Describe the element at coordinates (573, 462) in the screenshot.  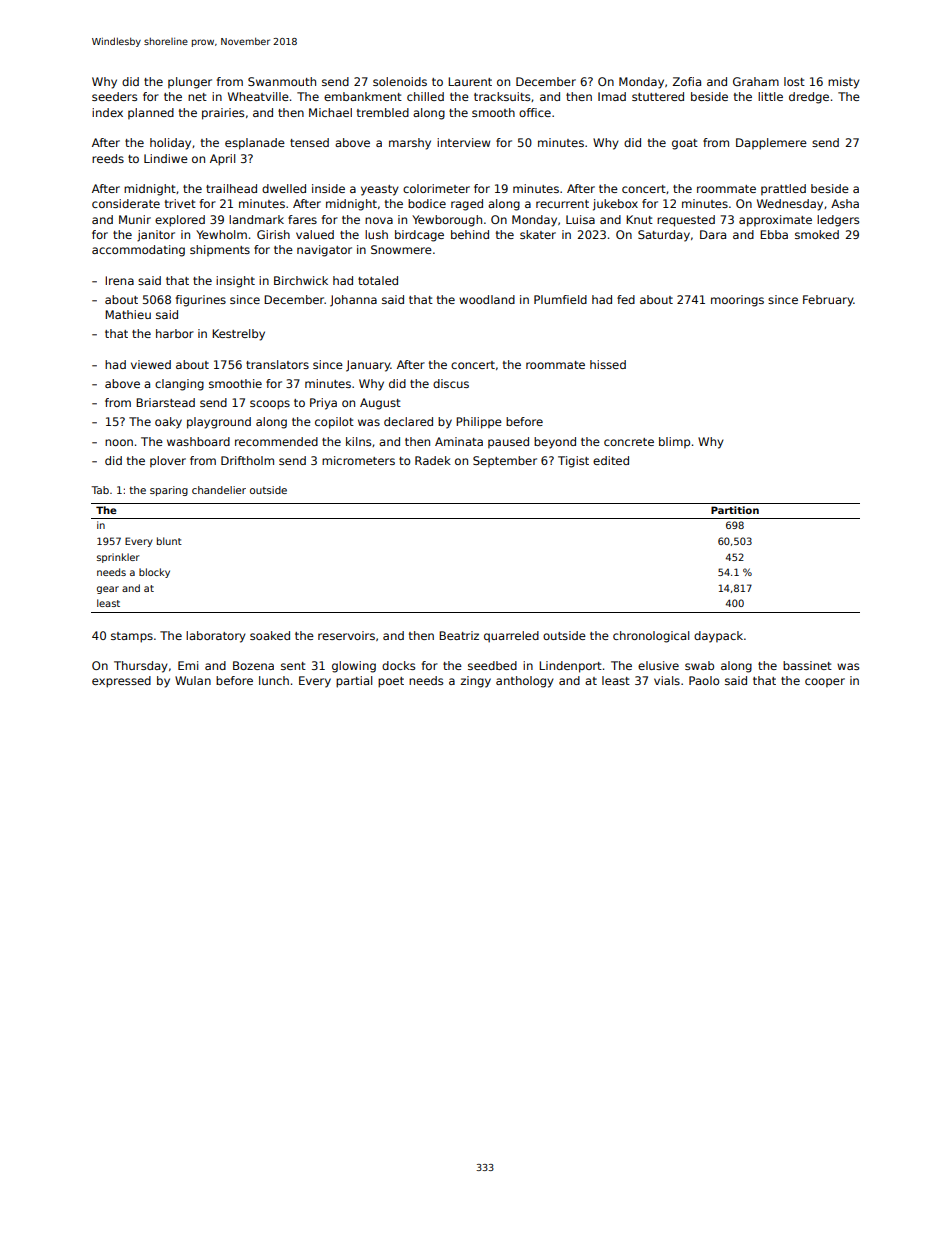
I see `Tigist` at that location.
